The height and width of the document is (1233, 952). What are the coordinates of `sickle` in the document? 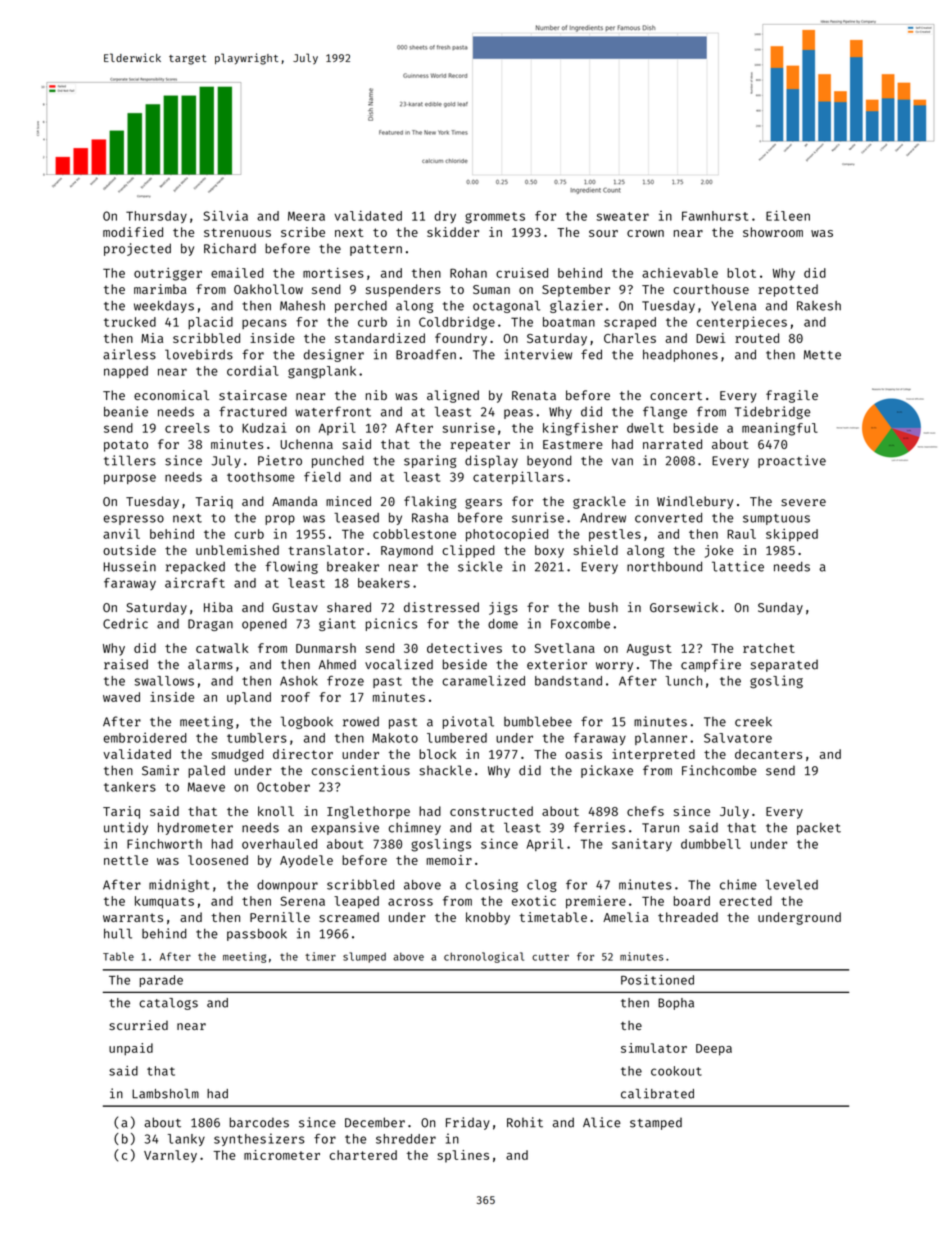 It's located at (480, 566).
